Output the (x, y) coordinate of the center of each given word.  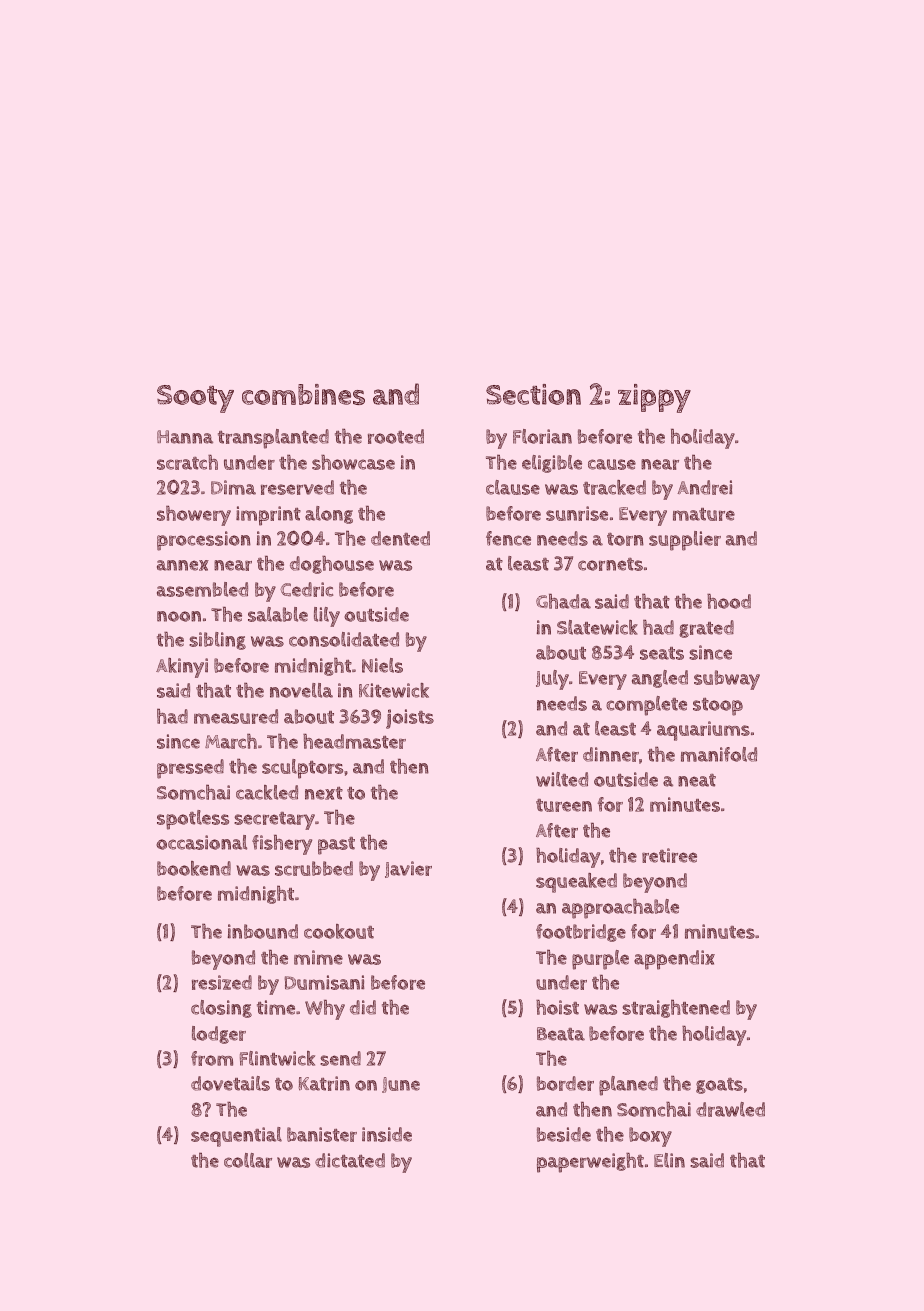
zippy (654, 398)
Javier (408, 869)
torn (625, 539)
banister (322, 1134)
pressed (190, 769)
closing (221, 1009)
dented (400, 538)
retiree (669, 855)
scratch (187, 462)
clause (513, 487)
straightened (676, 1009)
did (363, 1007)
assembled (202, 589)
